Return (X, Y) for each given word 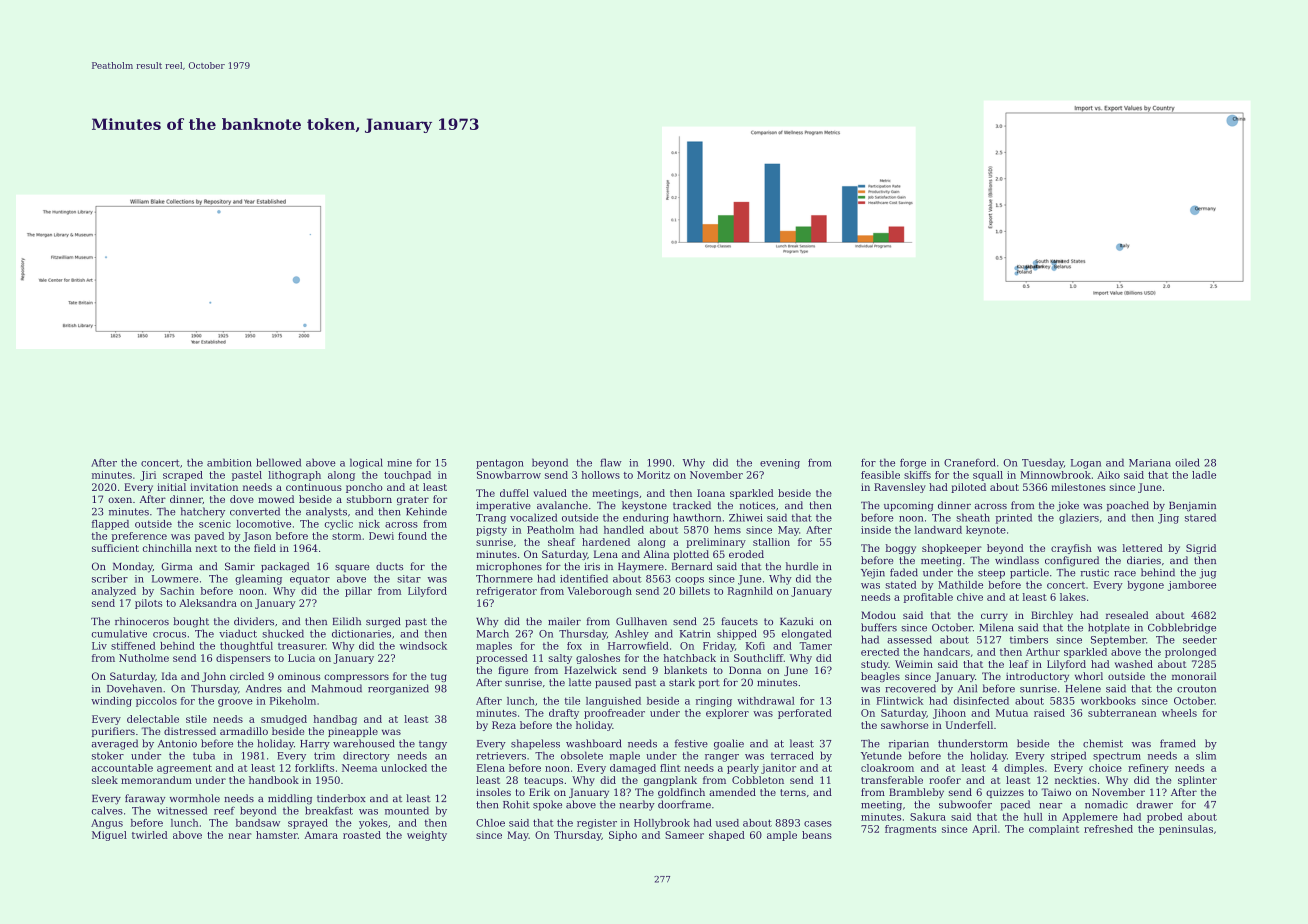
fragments (910, 830)
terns (793, 792)
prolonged (1190, 653)
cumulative (119, 633)
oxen (120, 500)
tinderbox (341, 798)
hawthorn (697, 517)
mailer (564, 621)
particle (1029, 573)
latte (580, 682)
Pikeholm (293, 701)
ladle (1204, 475)
